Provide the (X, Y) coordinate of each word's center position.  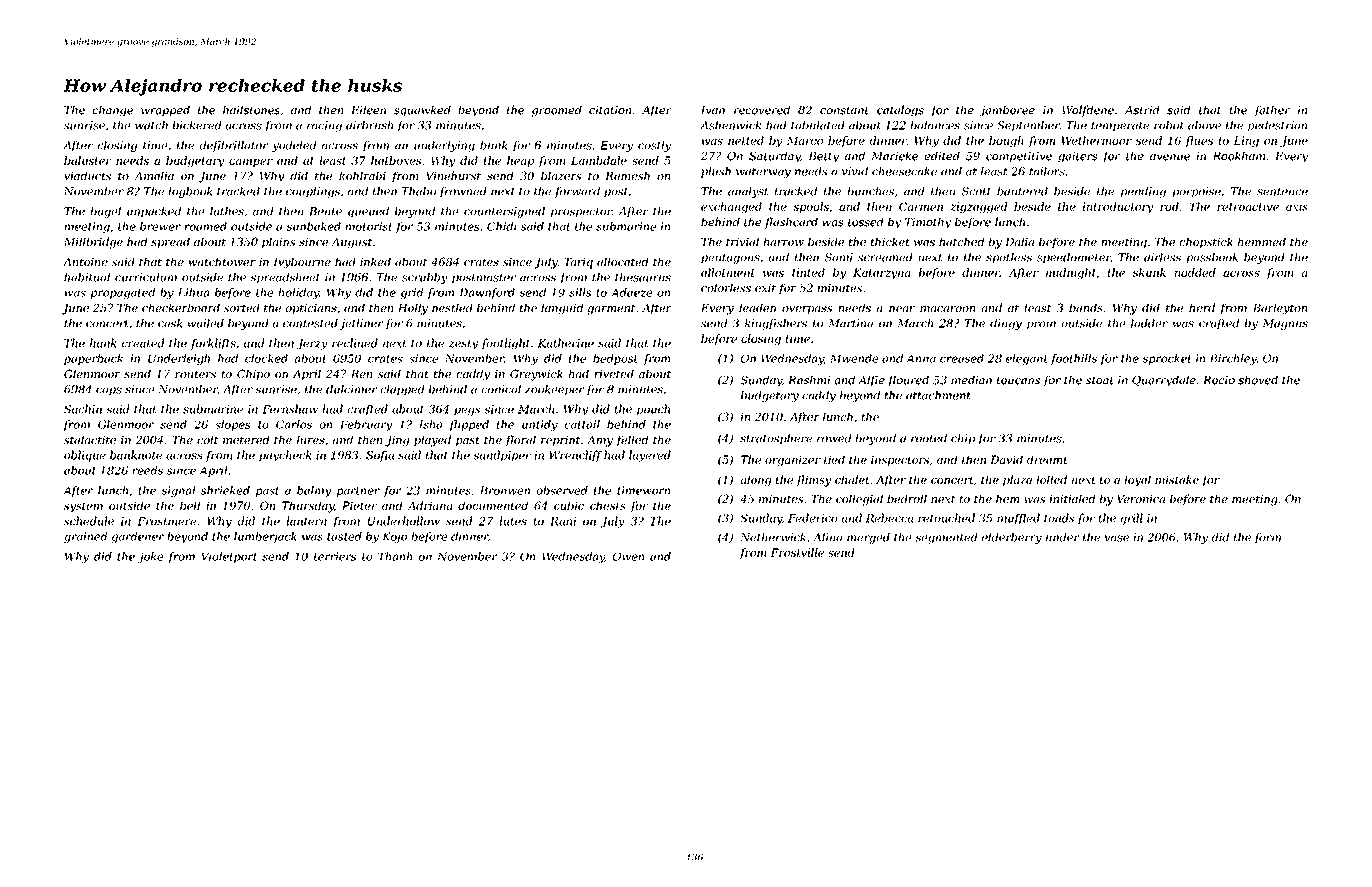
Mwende (854, 358)
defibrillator (233, 146)
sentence (1282, 192)
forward (577, 192)
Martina (850, 323)
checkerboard (181, 307)
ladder (1149, 323)
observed (562, 490)
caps (109, 391)
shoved (1258, 380)
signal (178, 491)
